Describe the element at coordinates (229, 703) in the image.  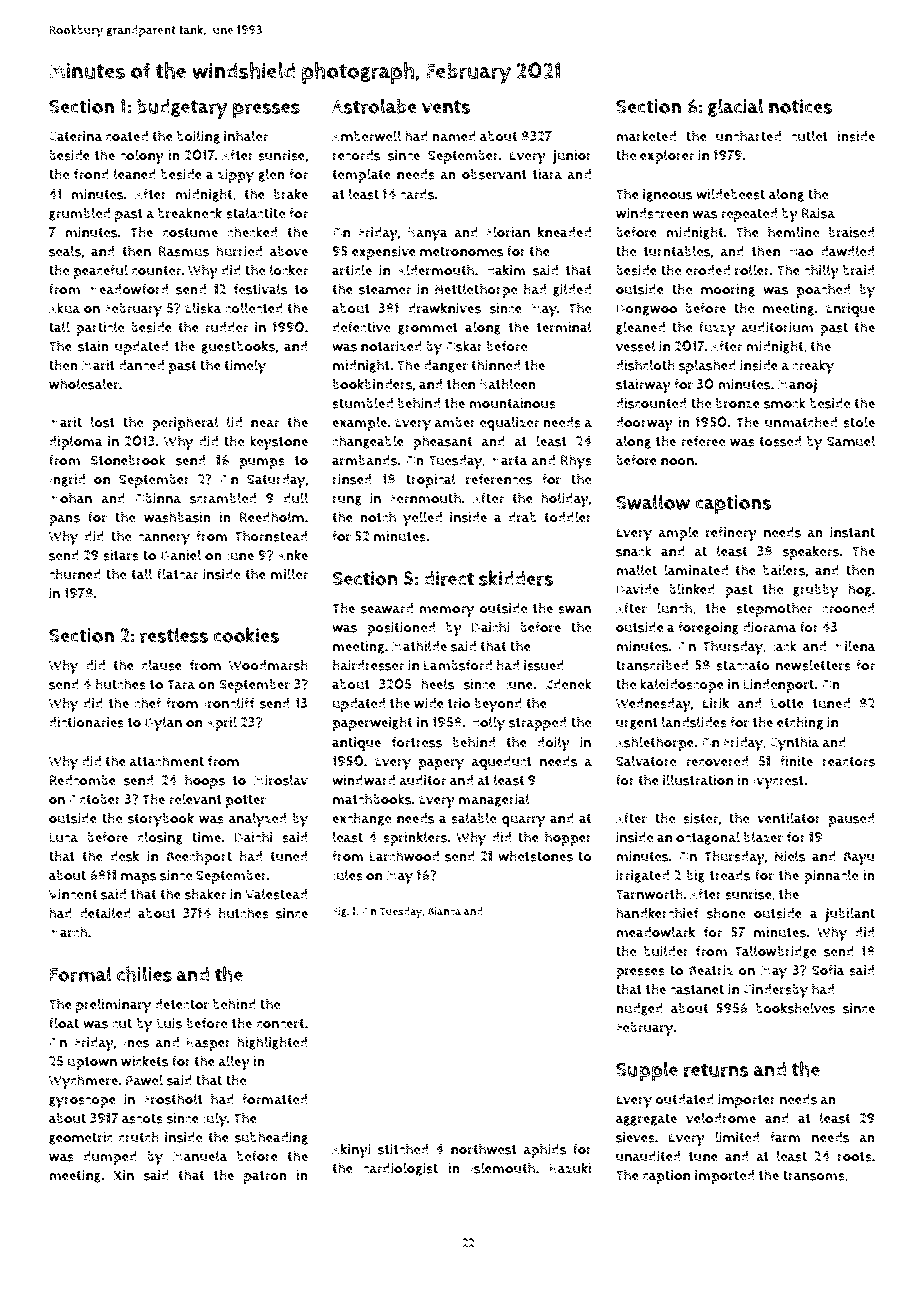
I see `Ironcliff` at that location.
